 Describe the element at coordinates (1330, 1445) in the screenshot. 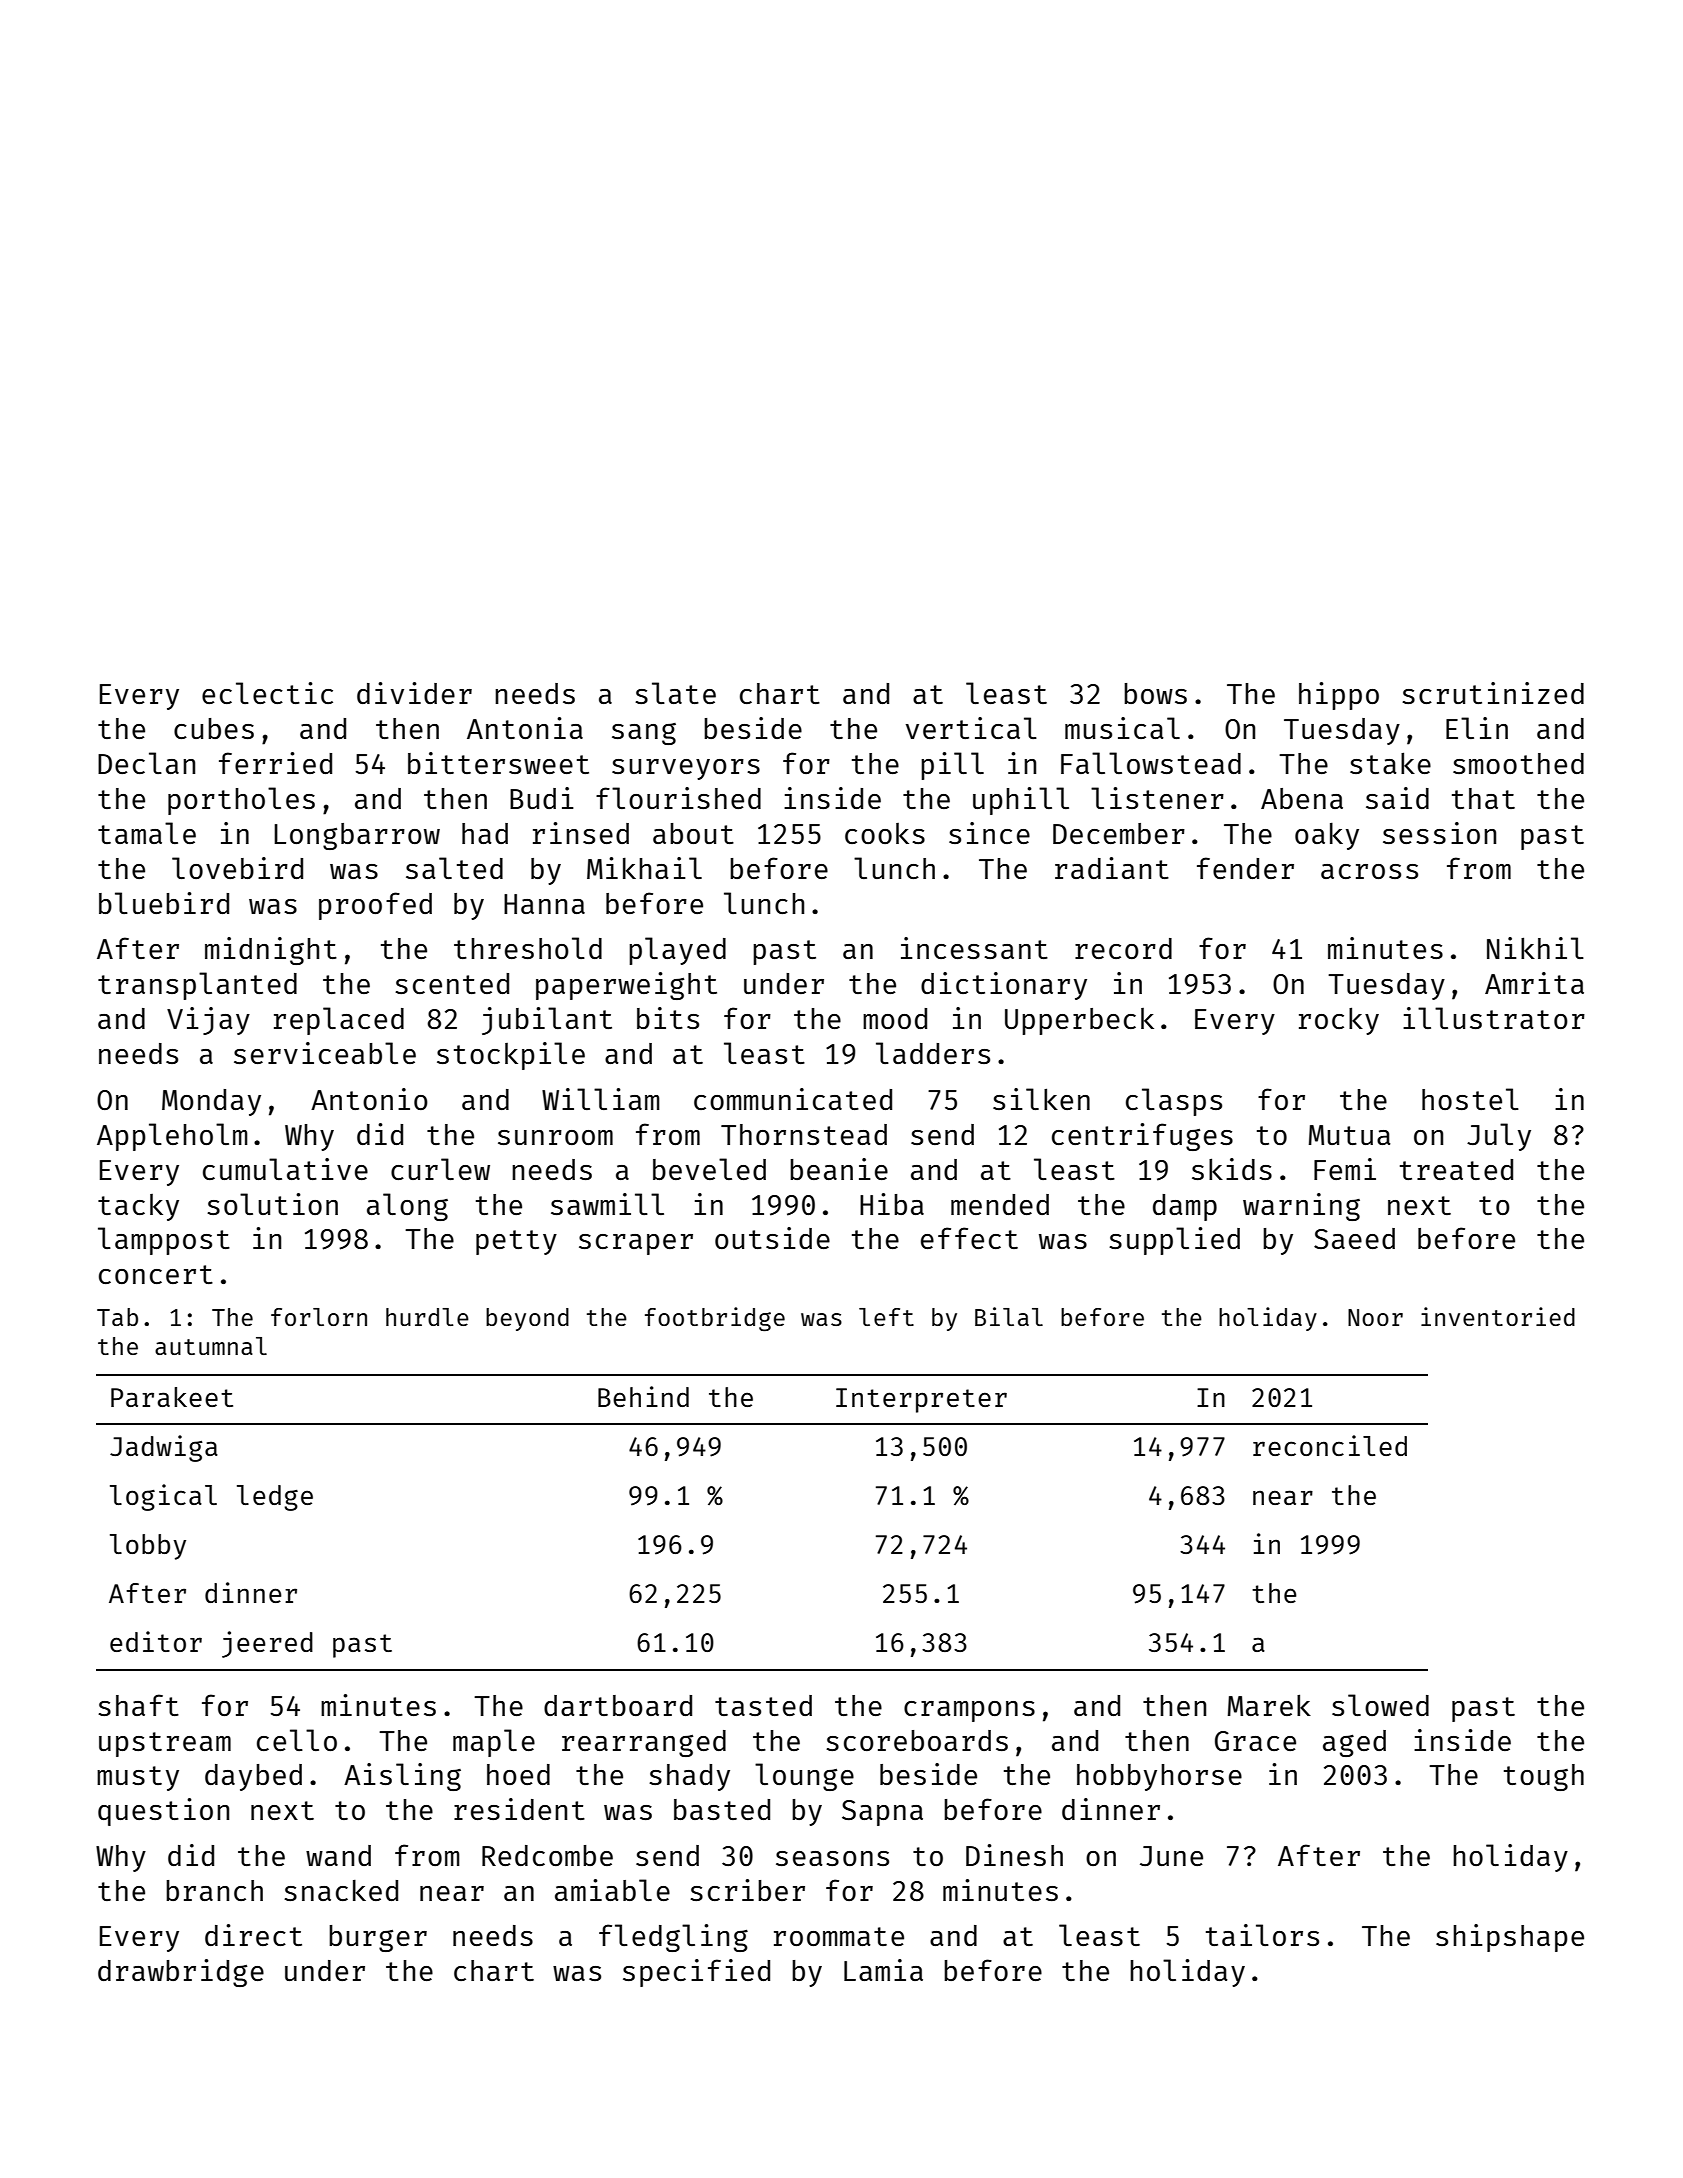

I see `reconciled` at that location.
